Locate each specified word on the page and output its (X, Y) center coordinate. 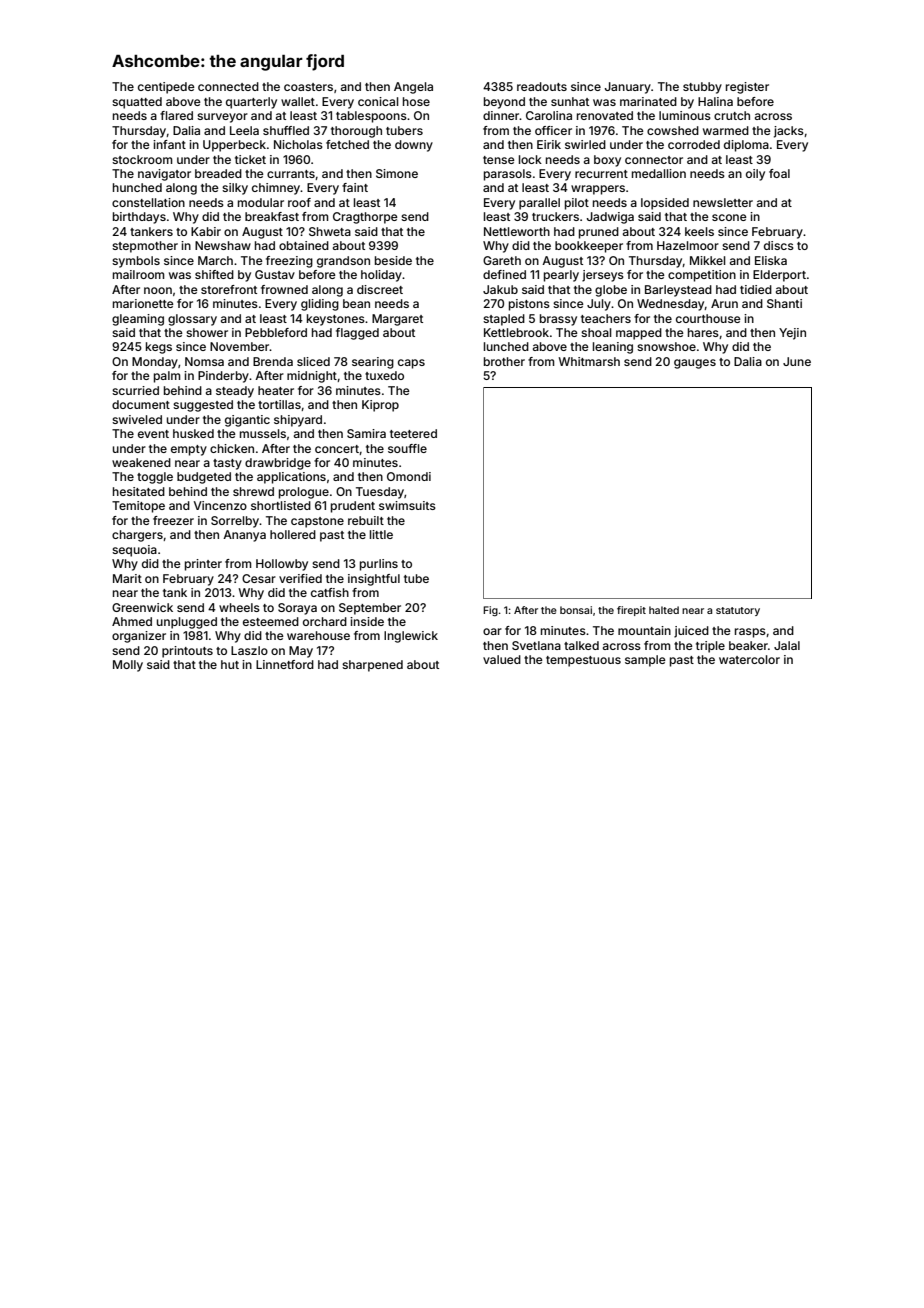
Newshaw (223, 245)
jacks (789, 132)
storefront (229, 289)
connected (228, 86)
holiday (381, 276)
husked (193, 433)
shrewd (253, 491)
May (301, 652)
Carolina (549, 115)
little (381, 534)
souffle (407, 448)
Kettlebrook (516, 332)
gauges (695, 364)
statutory (738, 611)
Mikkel (708, 260)
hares (703, 332)
